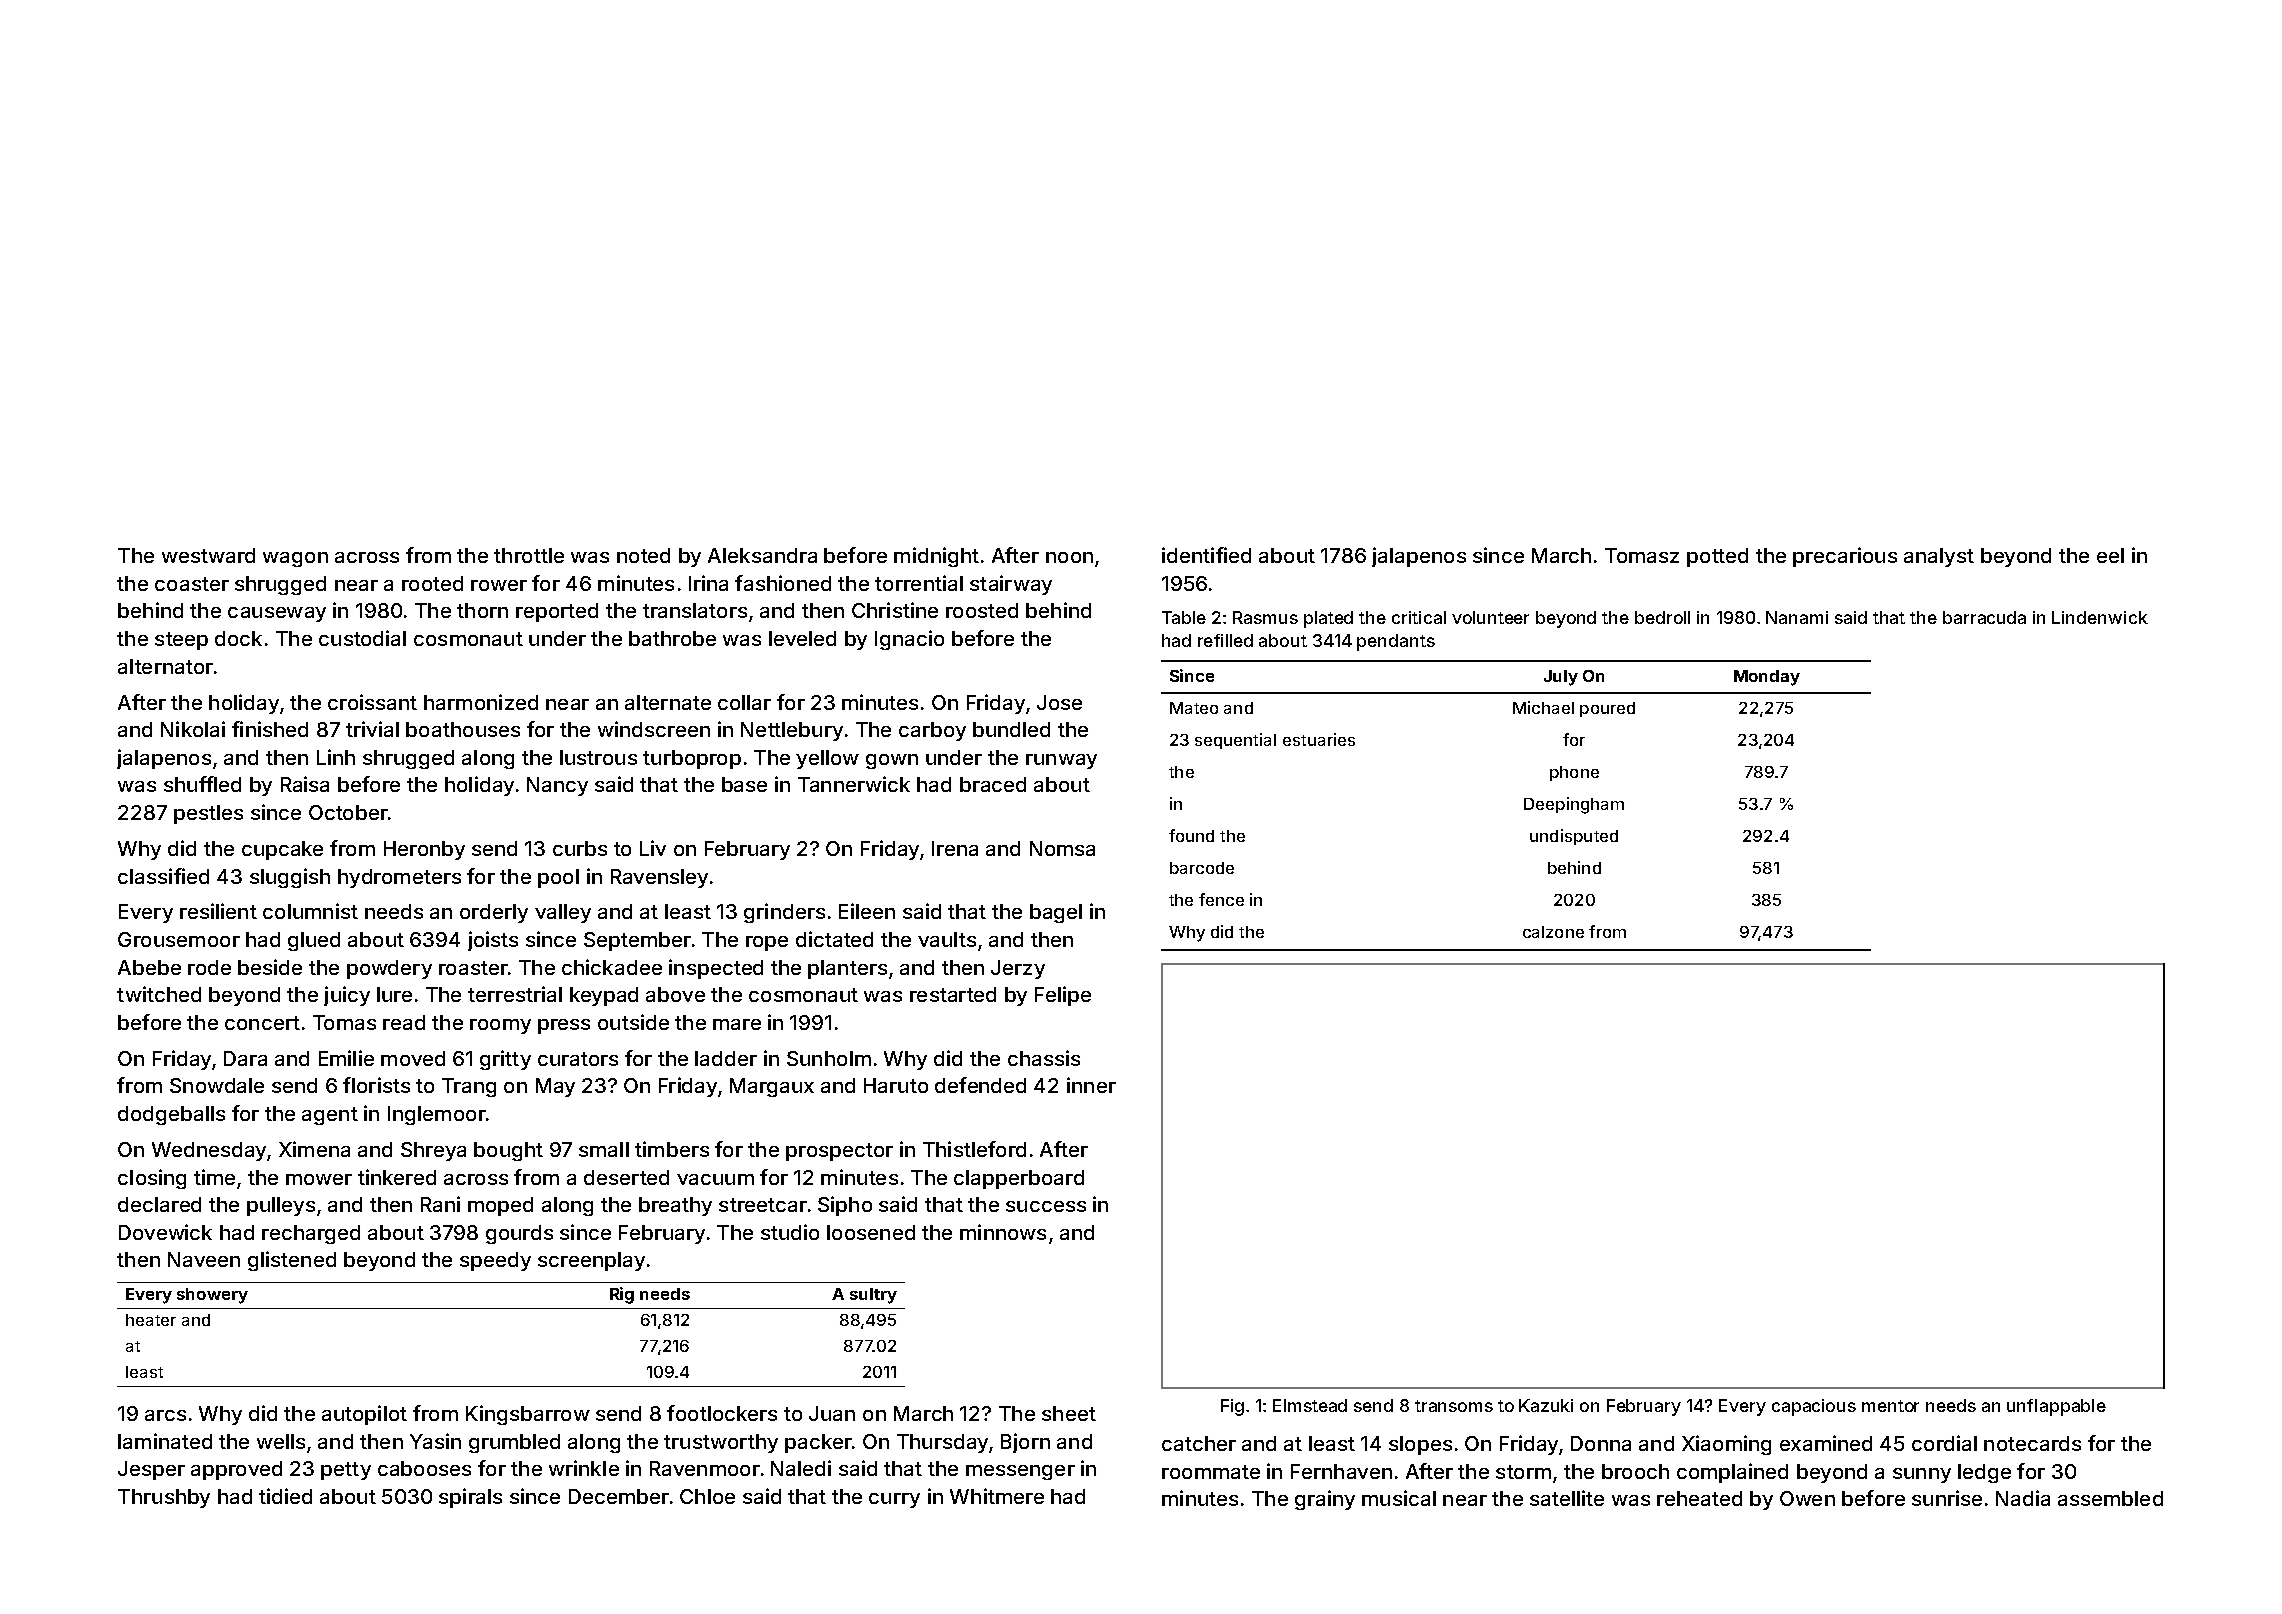 Image resolution: width=2282 pixels, height=1614 pixels. Describe the element at coordinates (499, 585) in the screenshot. I see `rower` at that location.
